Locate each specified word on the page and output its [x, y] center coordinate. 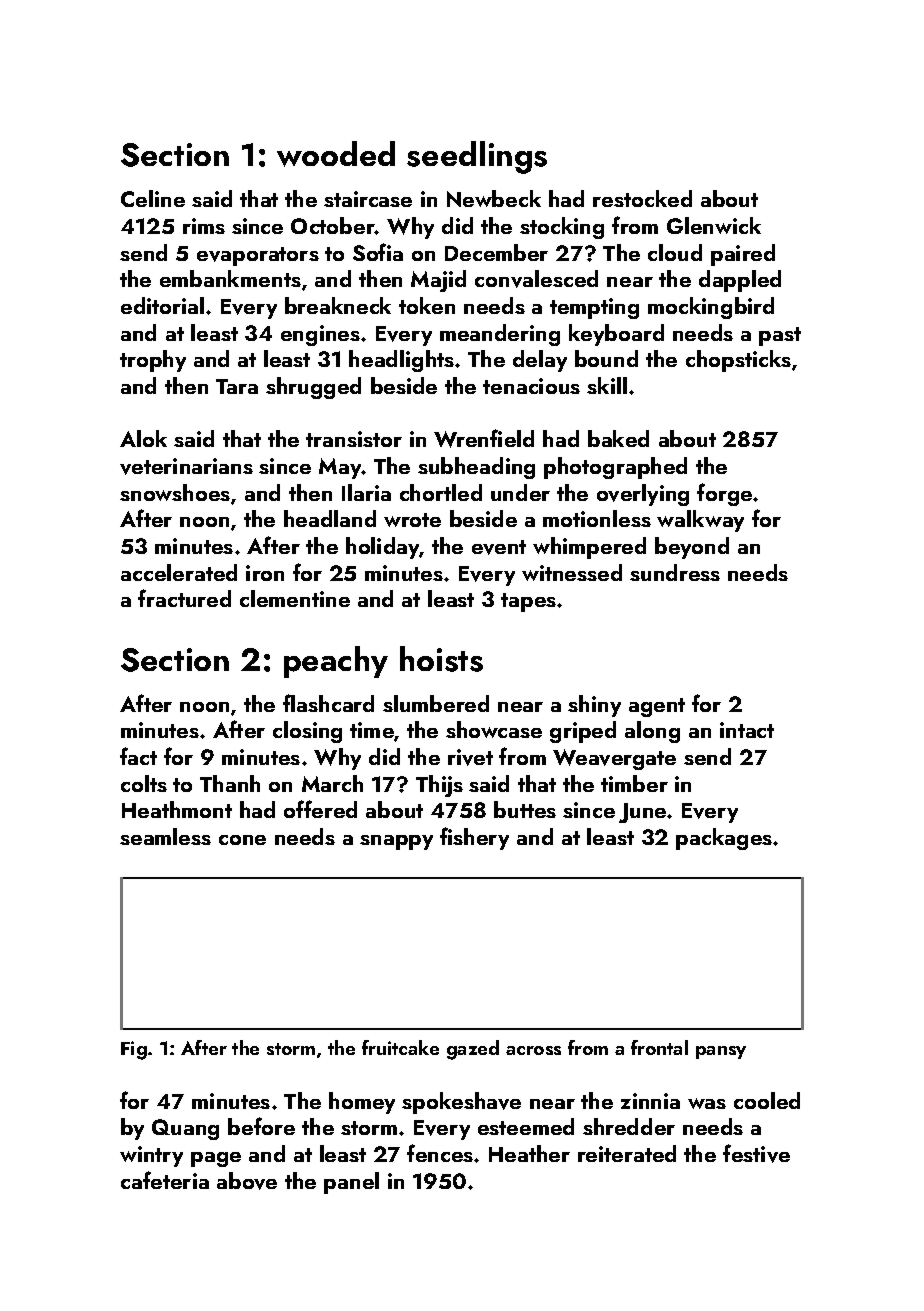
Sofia [378, 252]
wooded [336, 154]
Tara [237, 386]
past [780, 336]
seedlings [477, 157]
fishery [474, 838]
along [652, 732]
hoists [441, 659]
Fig [134, 1050]
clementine [295, 598]
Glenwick [714, 225]
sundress [675, 572]
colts [144, 783]
